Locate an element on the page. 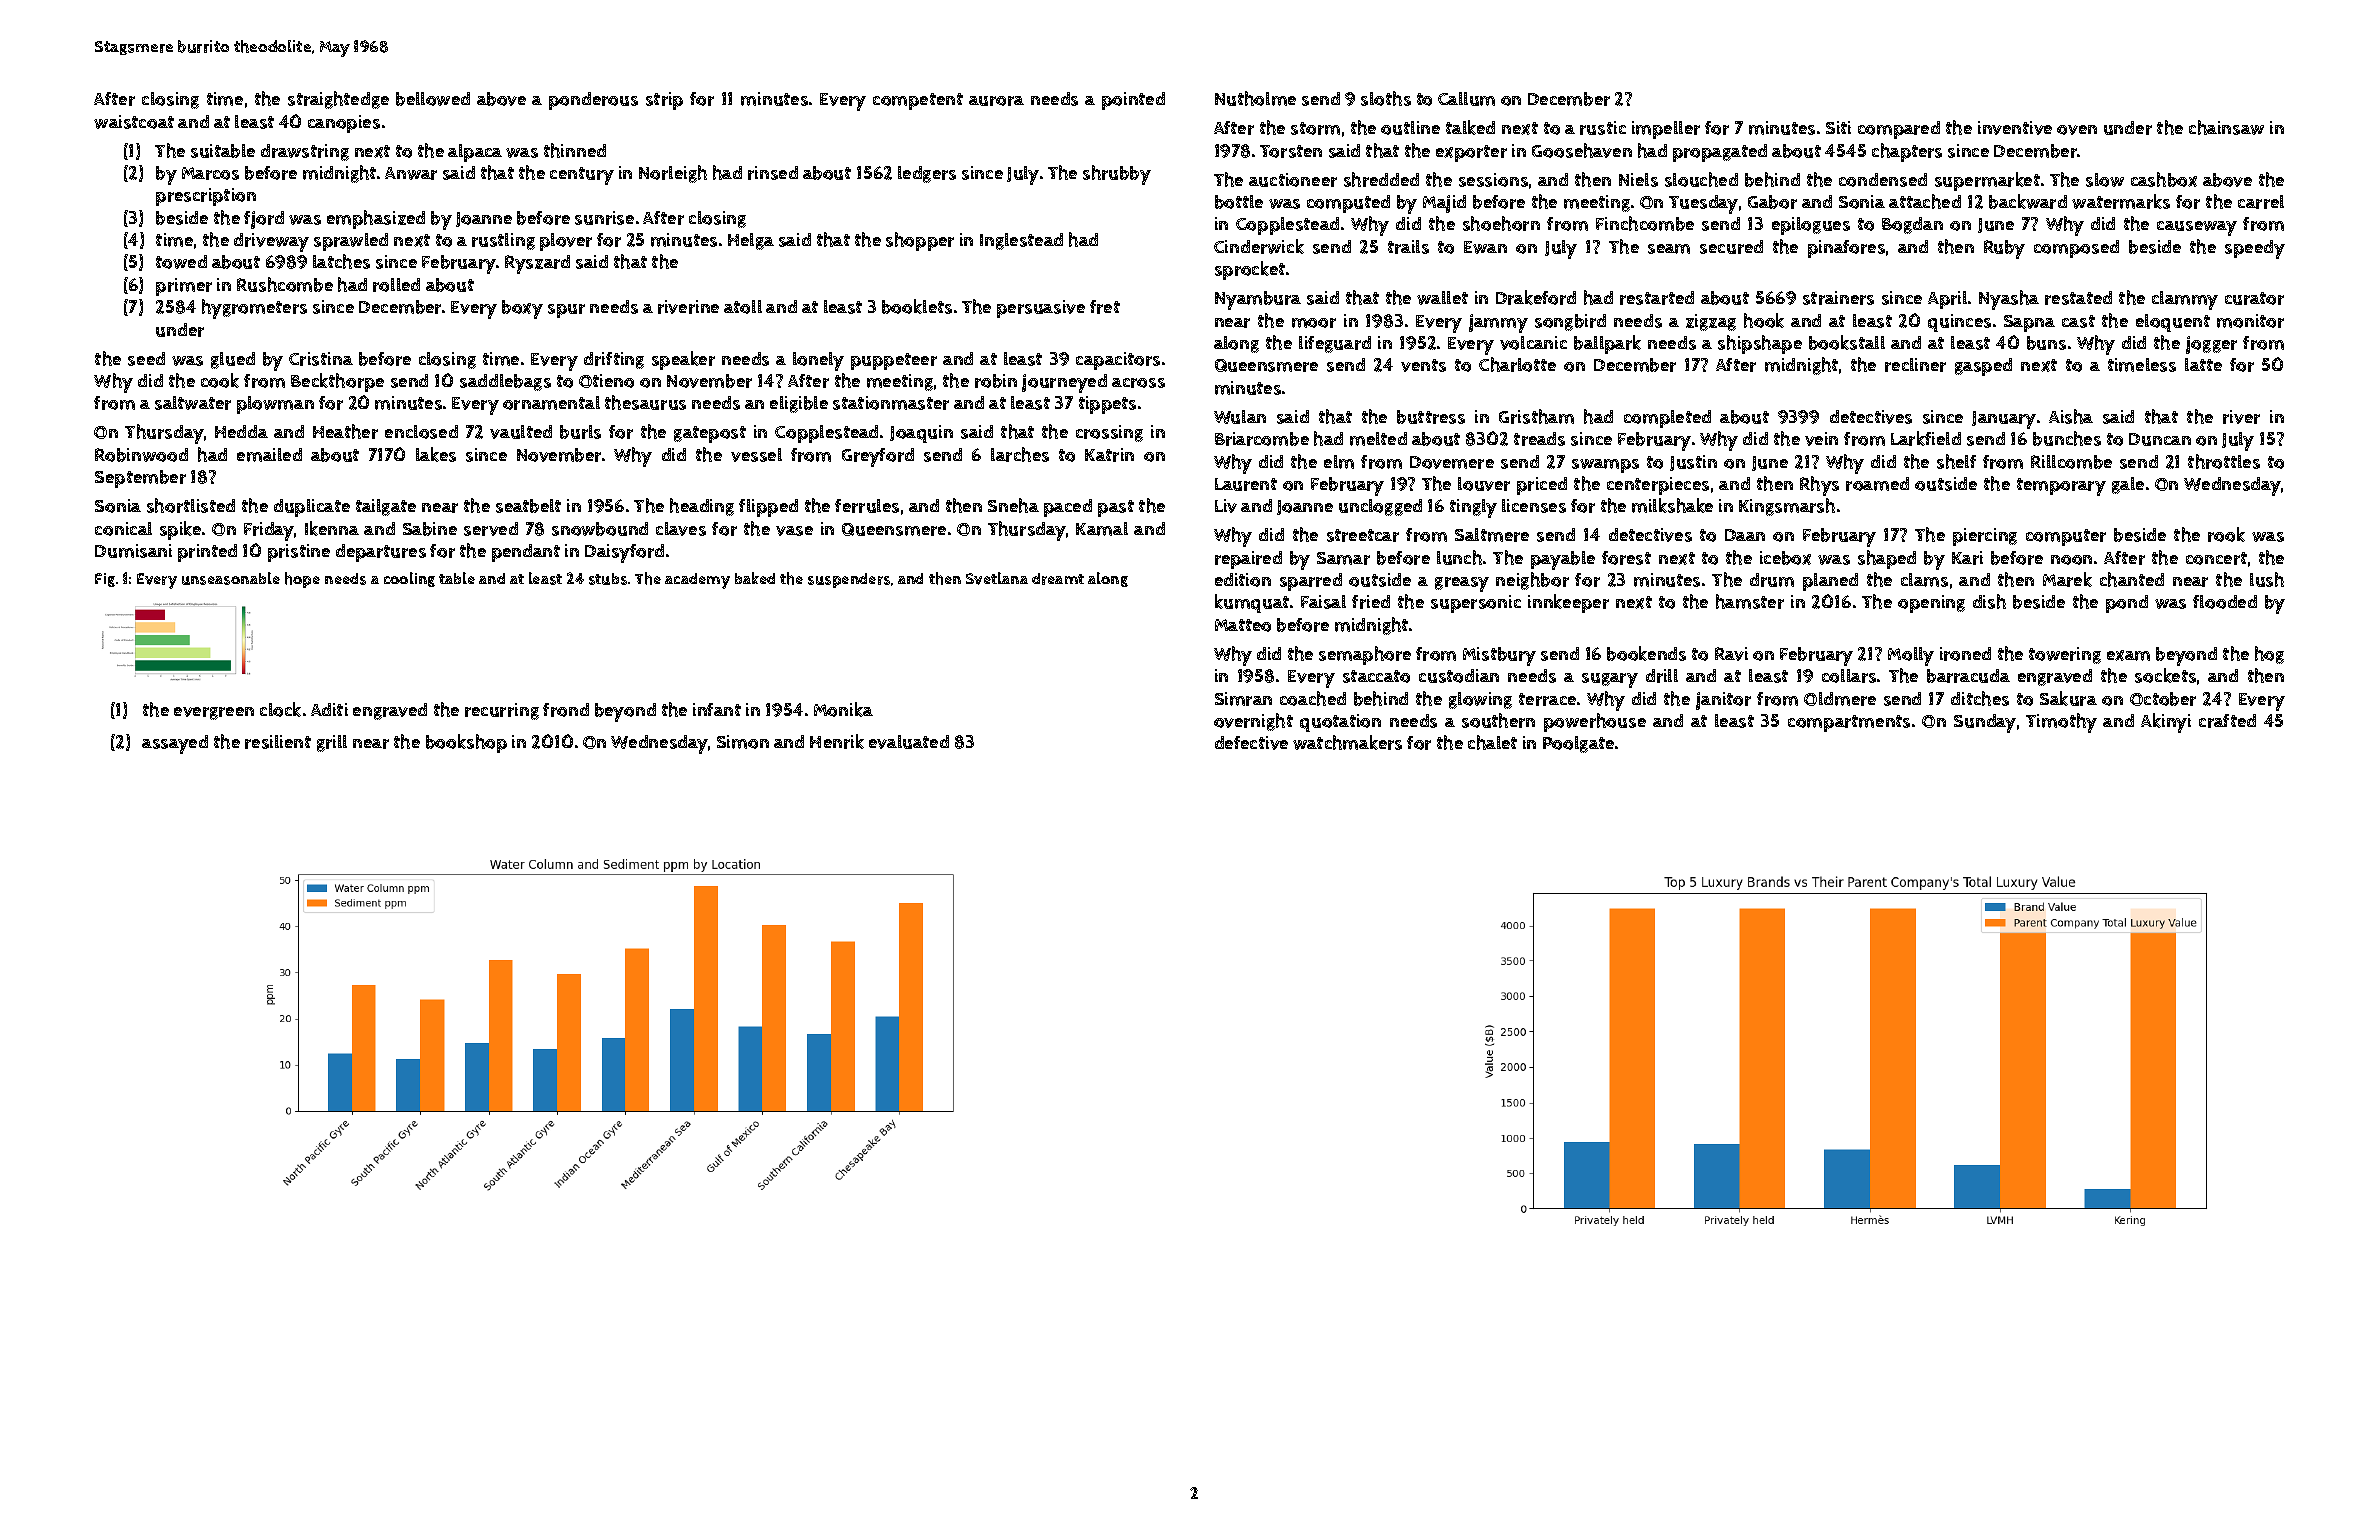 The width and height of the page is (2380, 1540). evergreen is located at coordinates (214, 713).
